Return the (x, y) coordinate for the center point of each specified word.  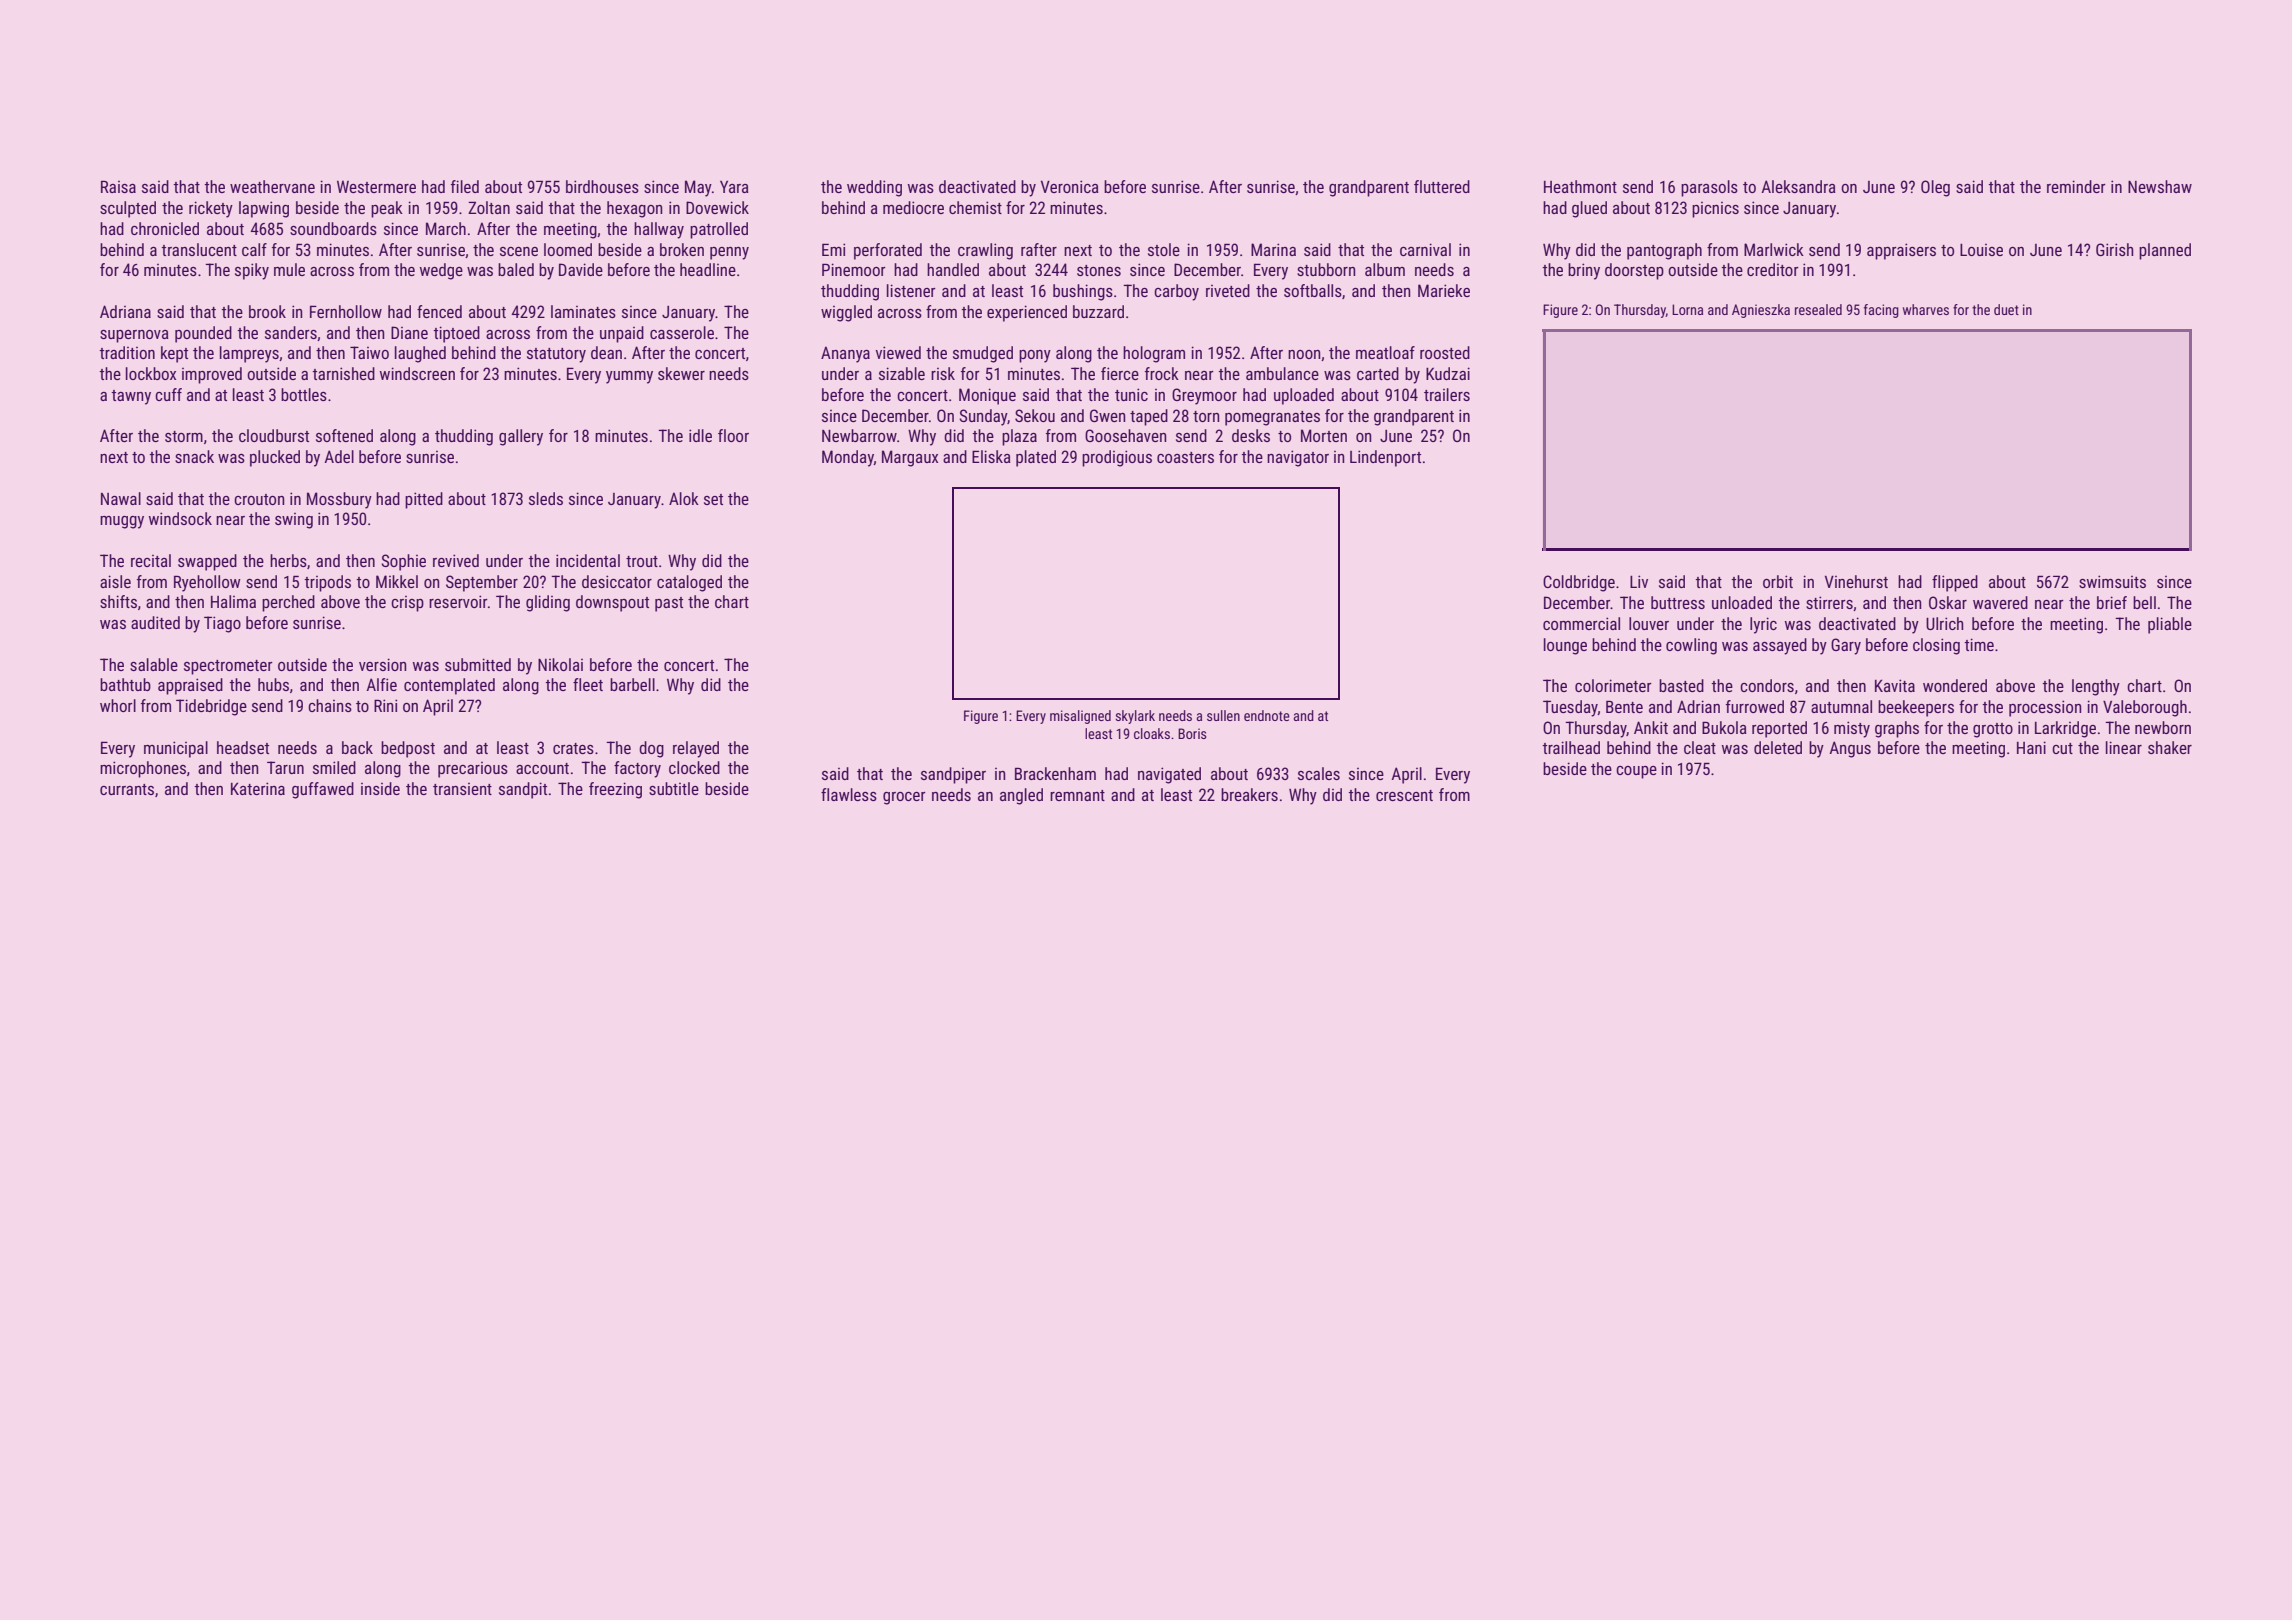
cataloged (689, 583)
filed (465, 186)
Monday (848, 458)
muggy (122, 522)
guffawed (323, 790)
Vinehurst (1856, 581)
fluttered (1442, 186)
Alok (684, 498)
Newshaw (2160, 186)
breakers (1249, 794)
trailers (1447, 394)
